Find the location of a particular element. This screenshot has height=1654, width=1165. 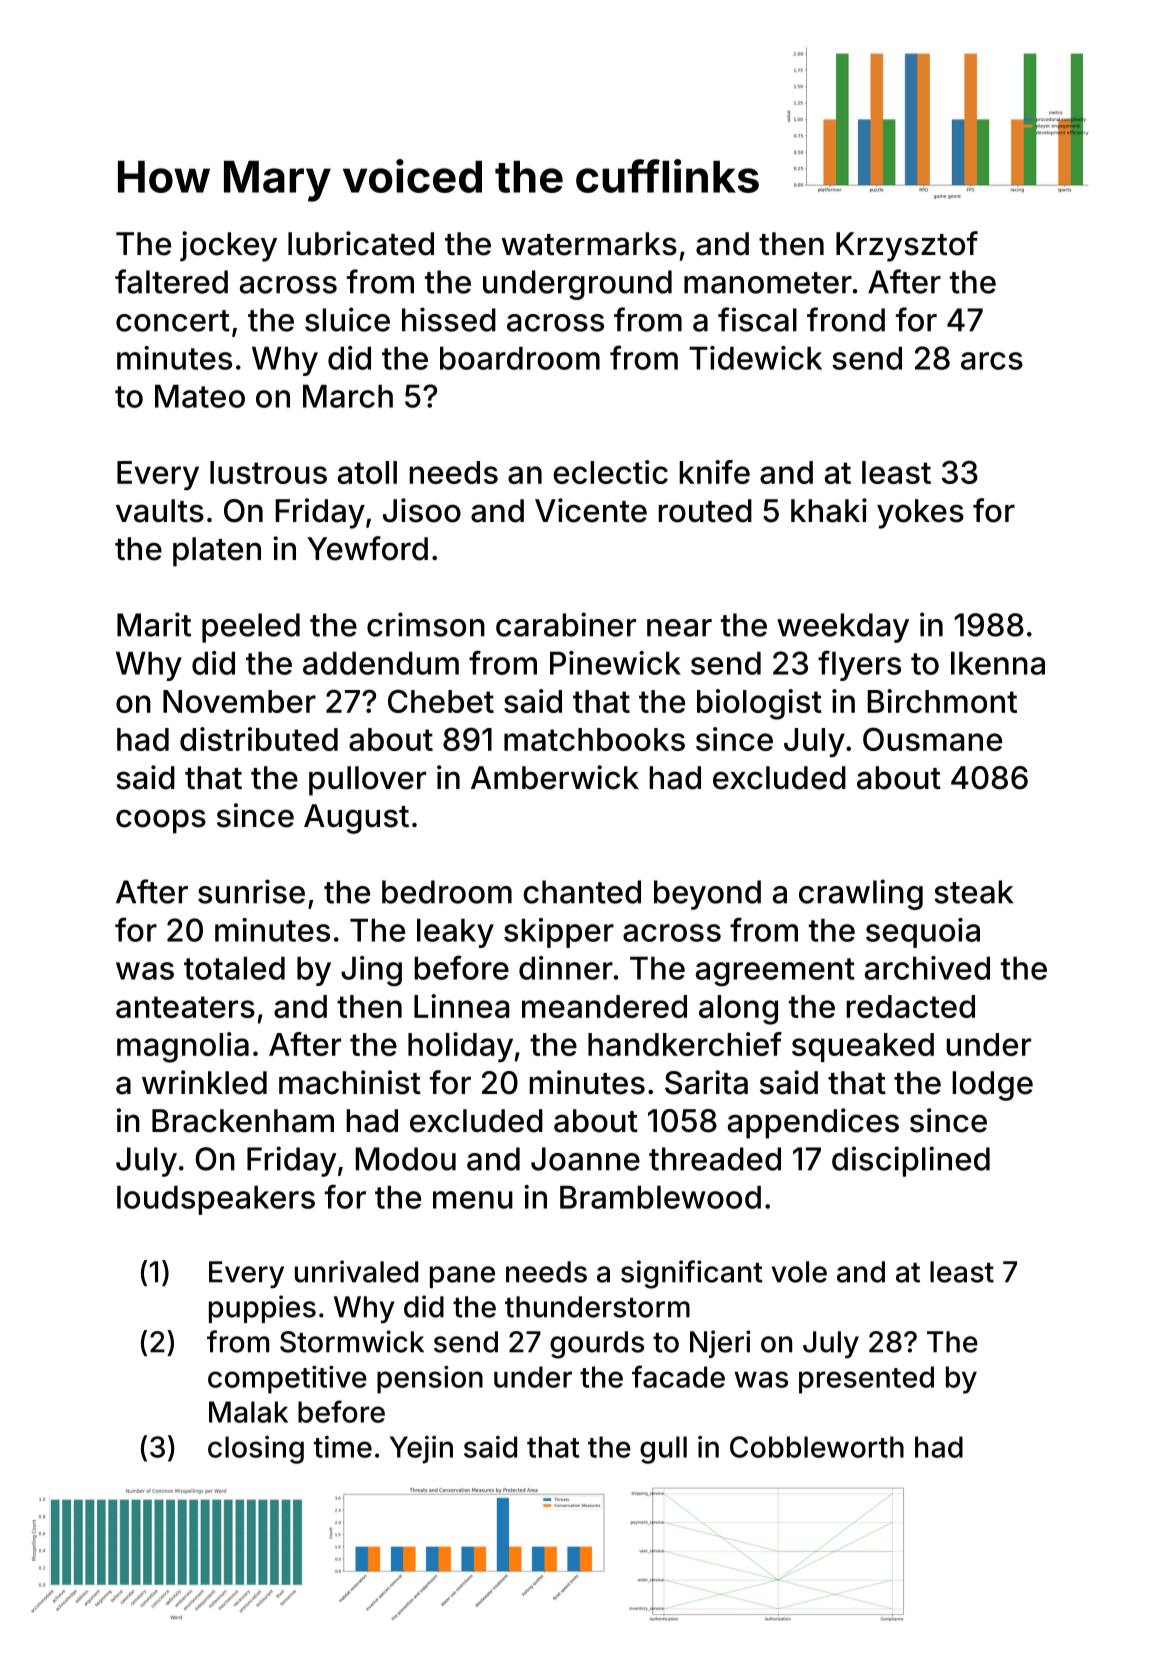

Modou is located at coordinates (406, 1159).
